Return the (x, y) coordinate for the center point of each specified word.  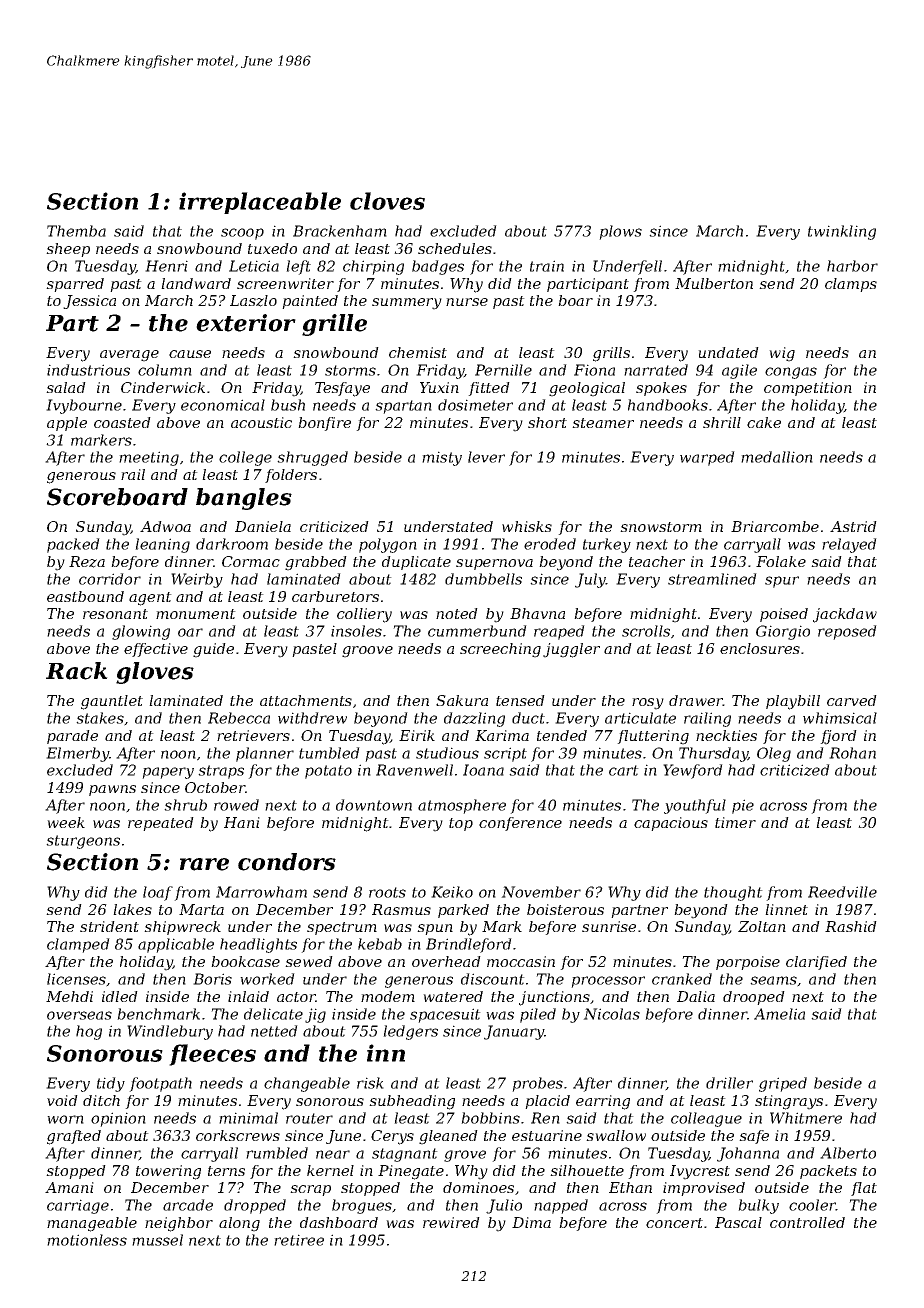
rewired (451, 1222)
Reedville (842, 892)
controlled (807, 1222)
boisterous (565, 909)
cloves (387, 201)
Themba (76, 231)
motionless (87, 1240)
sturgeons (83, 842)
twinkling (842, 232)
